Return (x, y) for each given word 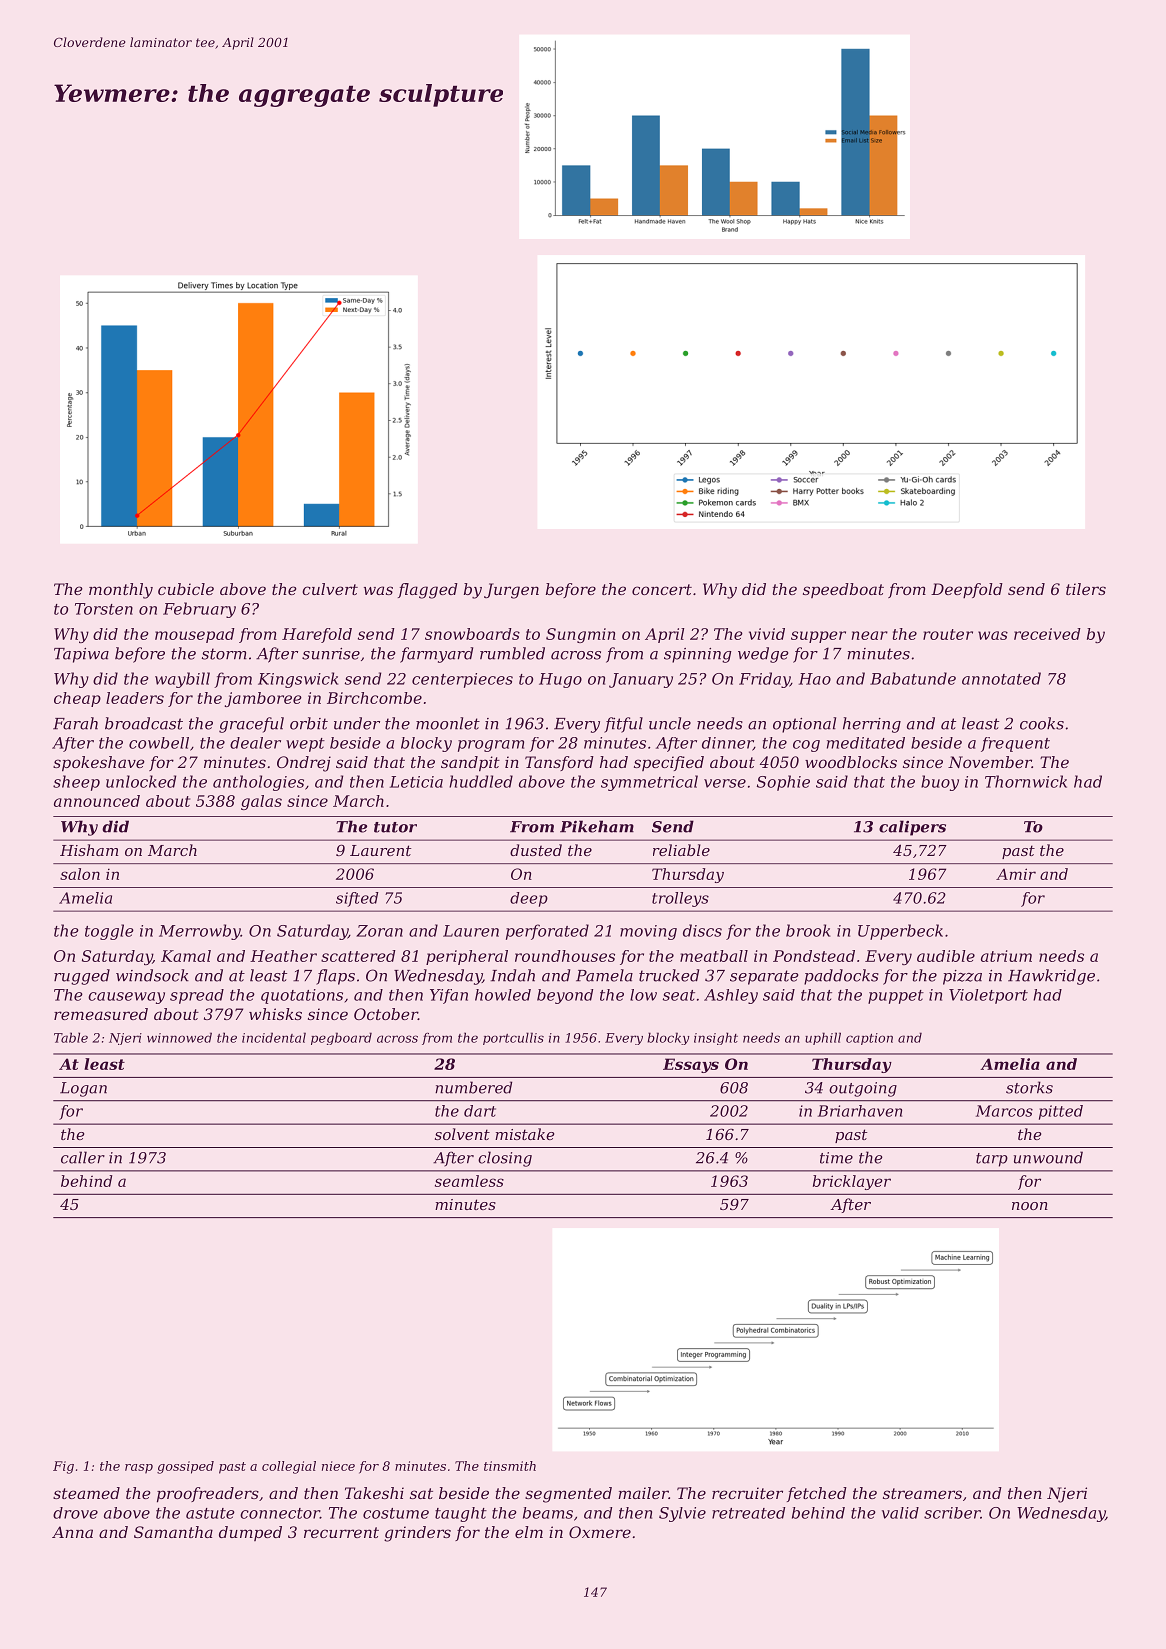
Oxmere (600, 1532)
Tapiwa (81, 655)
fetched (817, 1494)
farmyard (436, 655)
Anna (72, 1532)
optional (804, 725)
